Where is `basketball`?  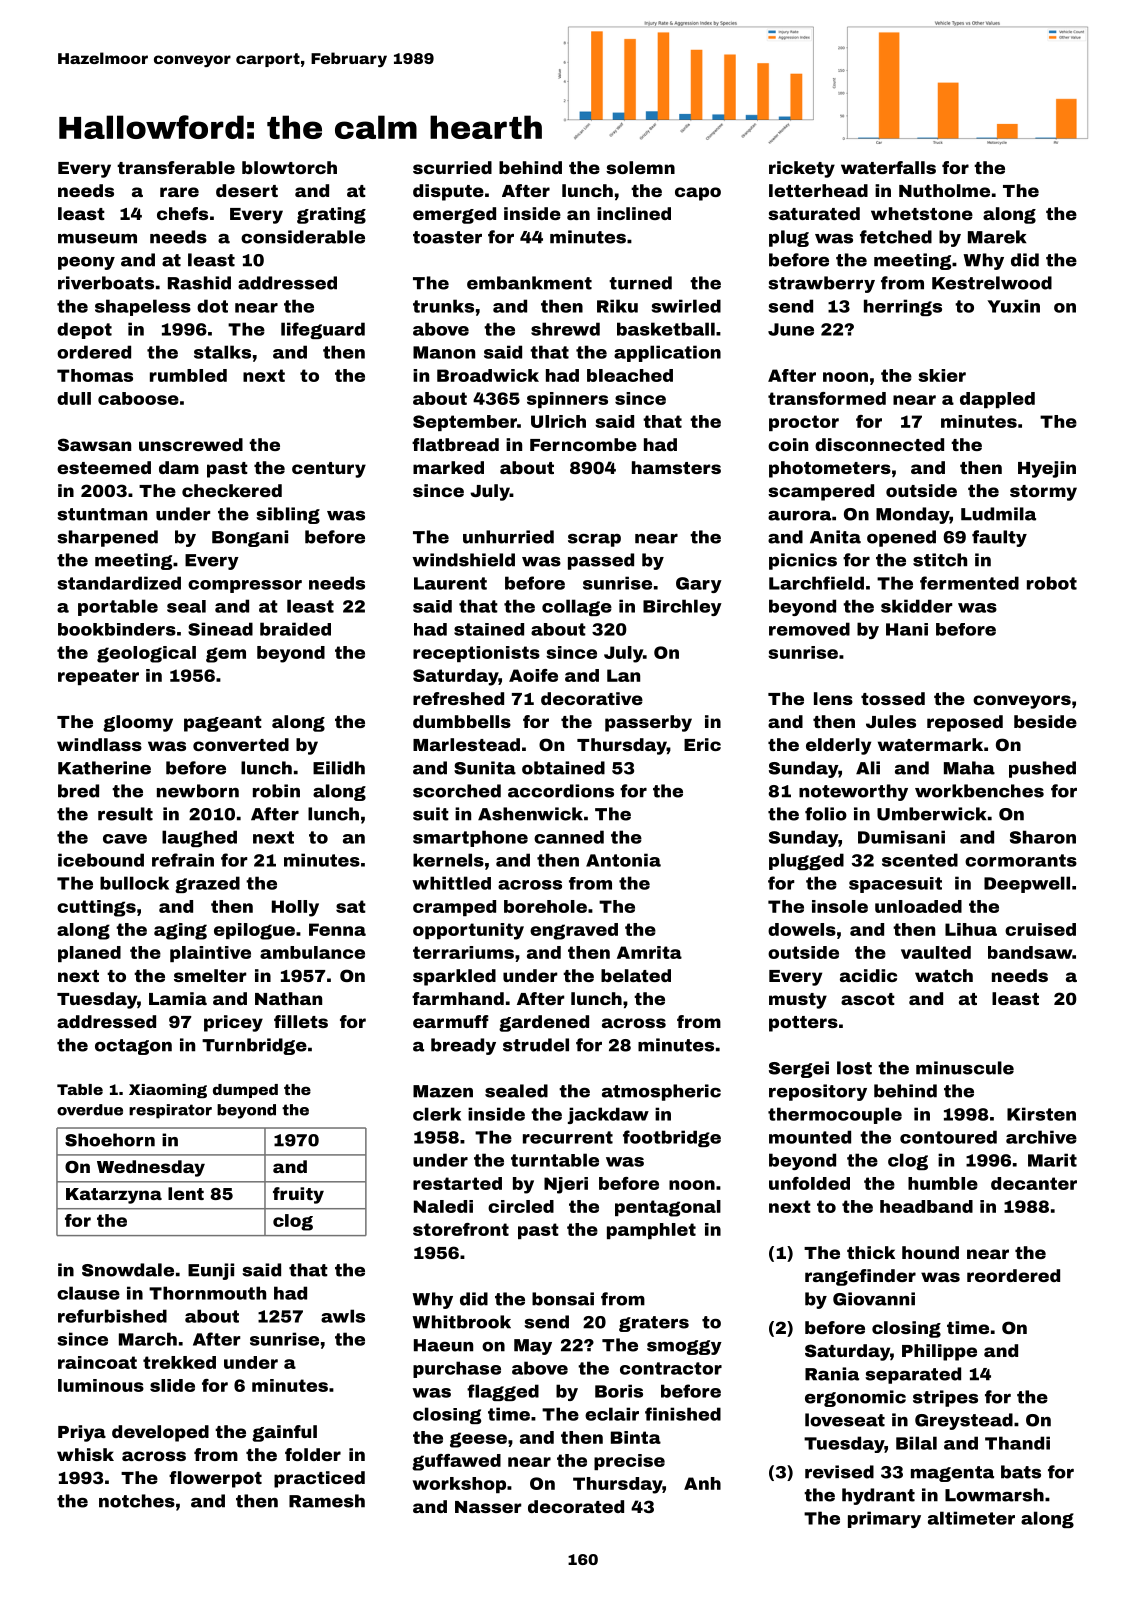
basketball is located at coordinates (666, 329).
